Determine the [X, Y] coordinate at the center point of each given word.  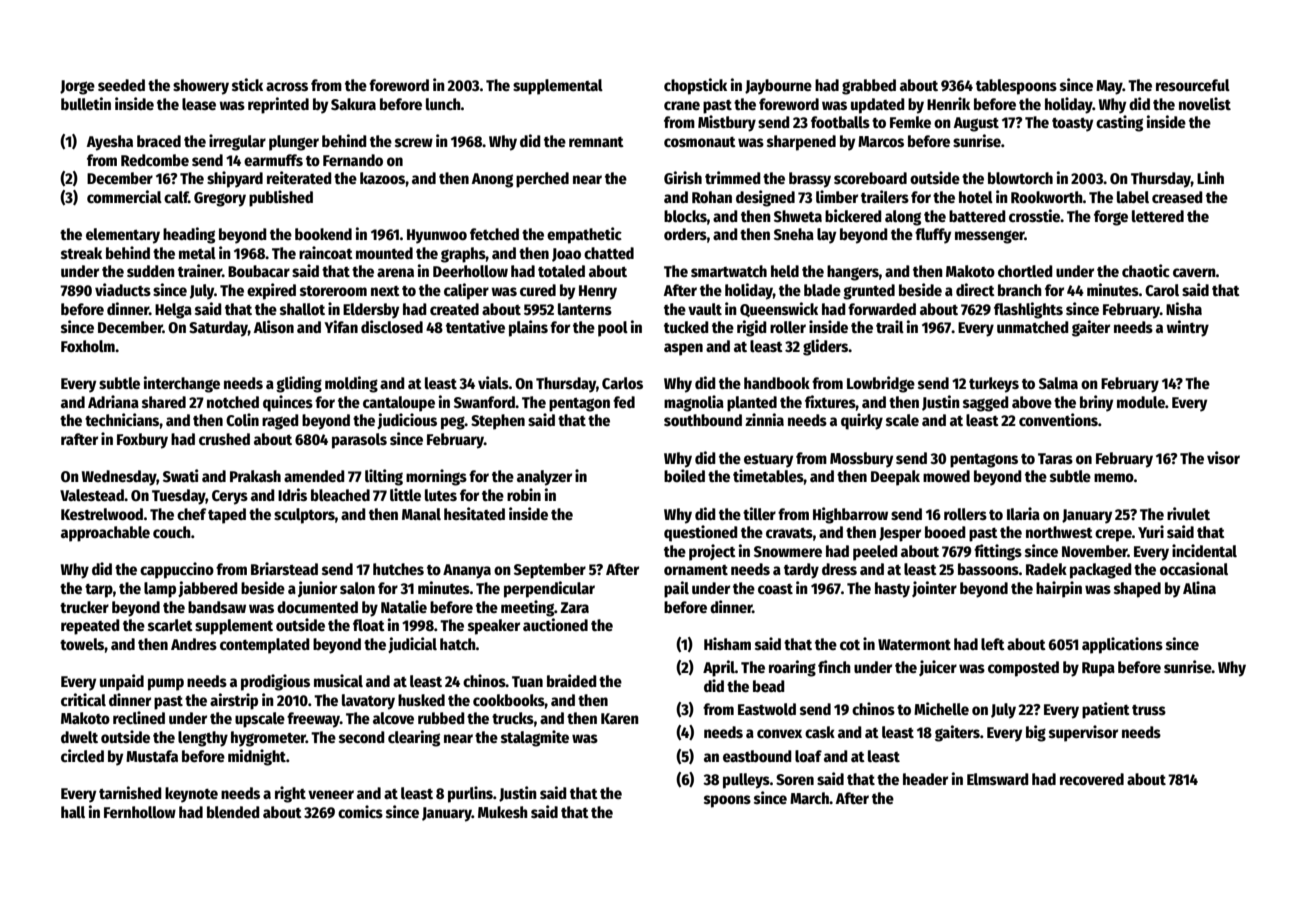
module [1141, 402]
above [1032, 402]
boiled [684, 475]
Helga [173, 311]
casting [1119, 123]
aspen [683, 349]
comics [360, 811]
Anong [492, 180]
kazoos [382, 178]
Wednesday [119, 478]
